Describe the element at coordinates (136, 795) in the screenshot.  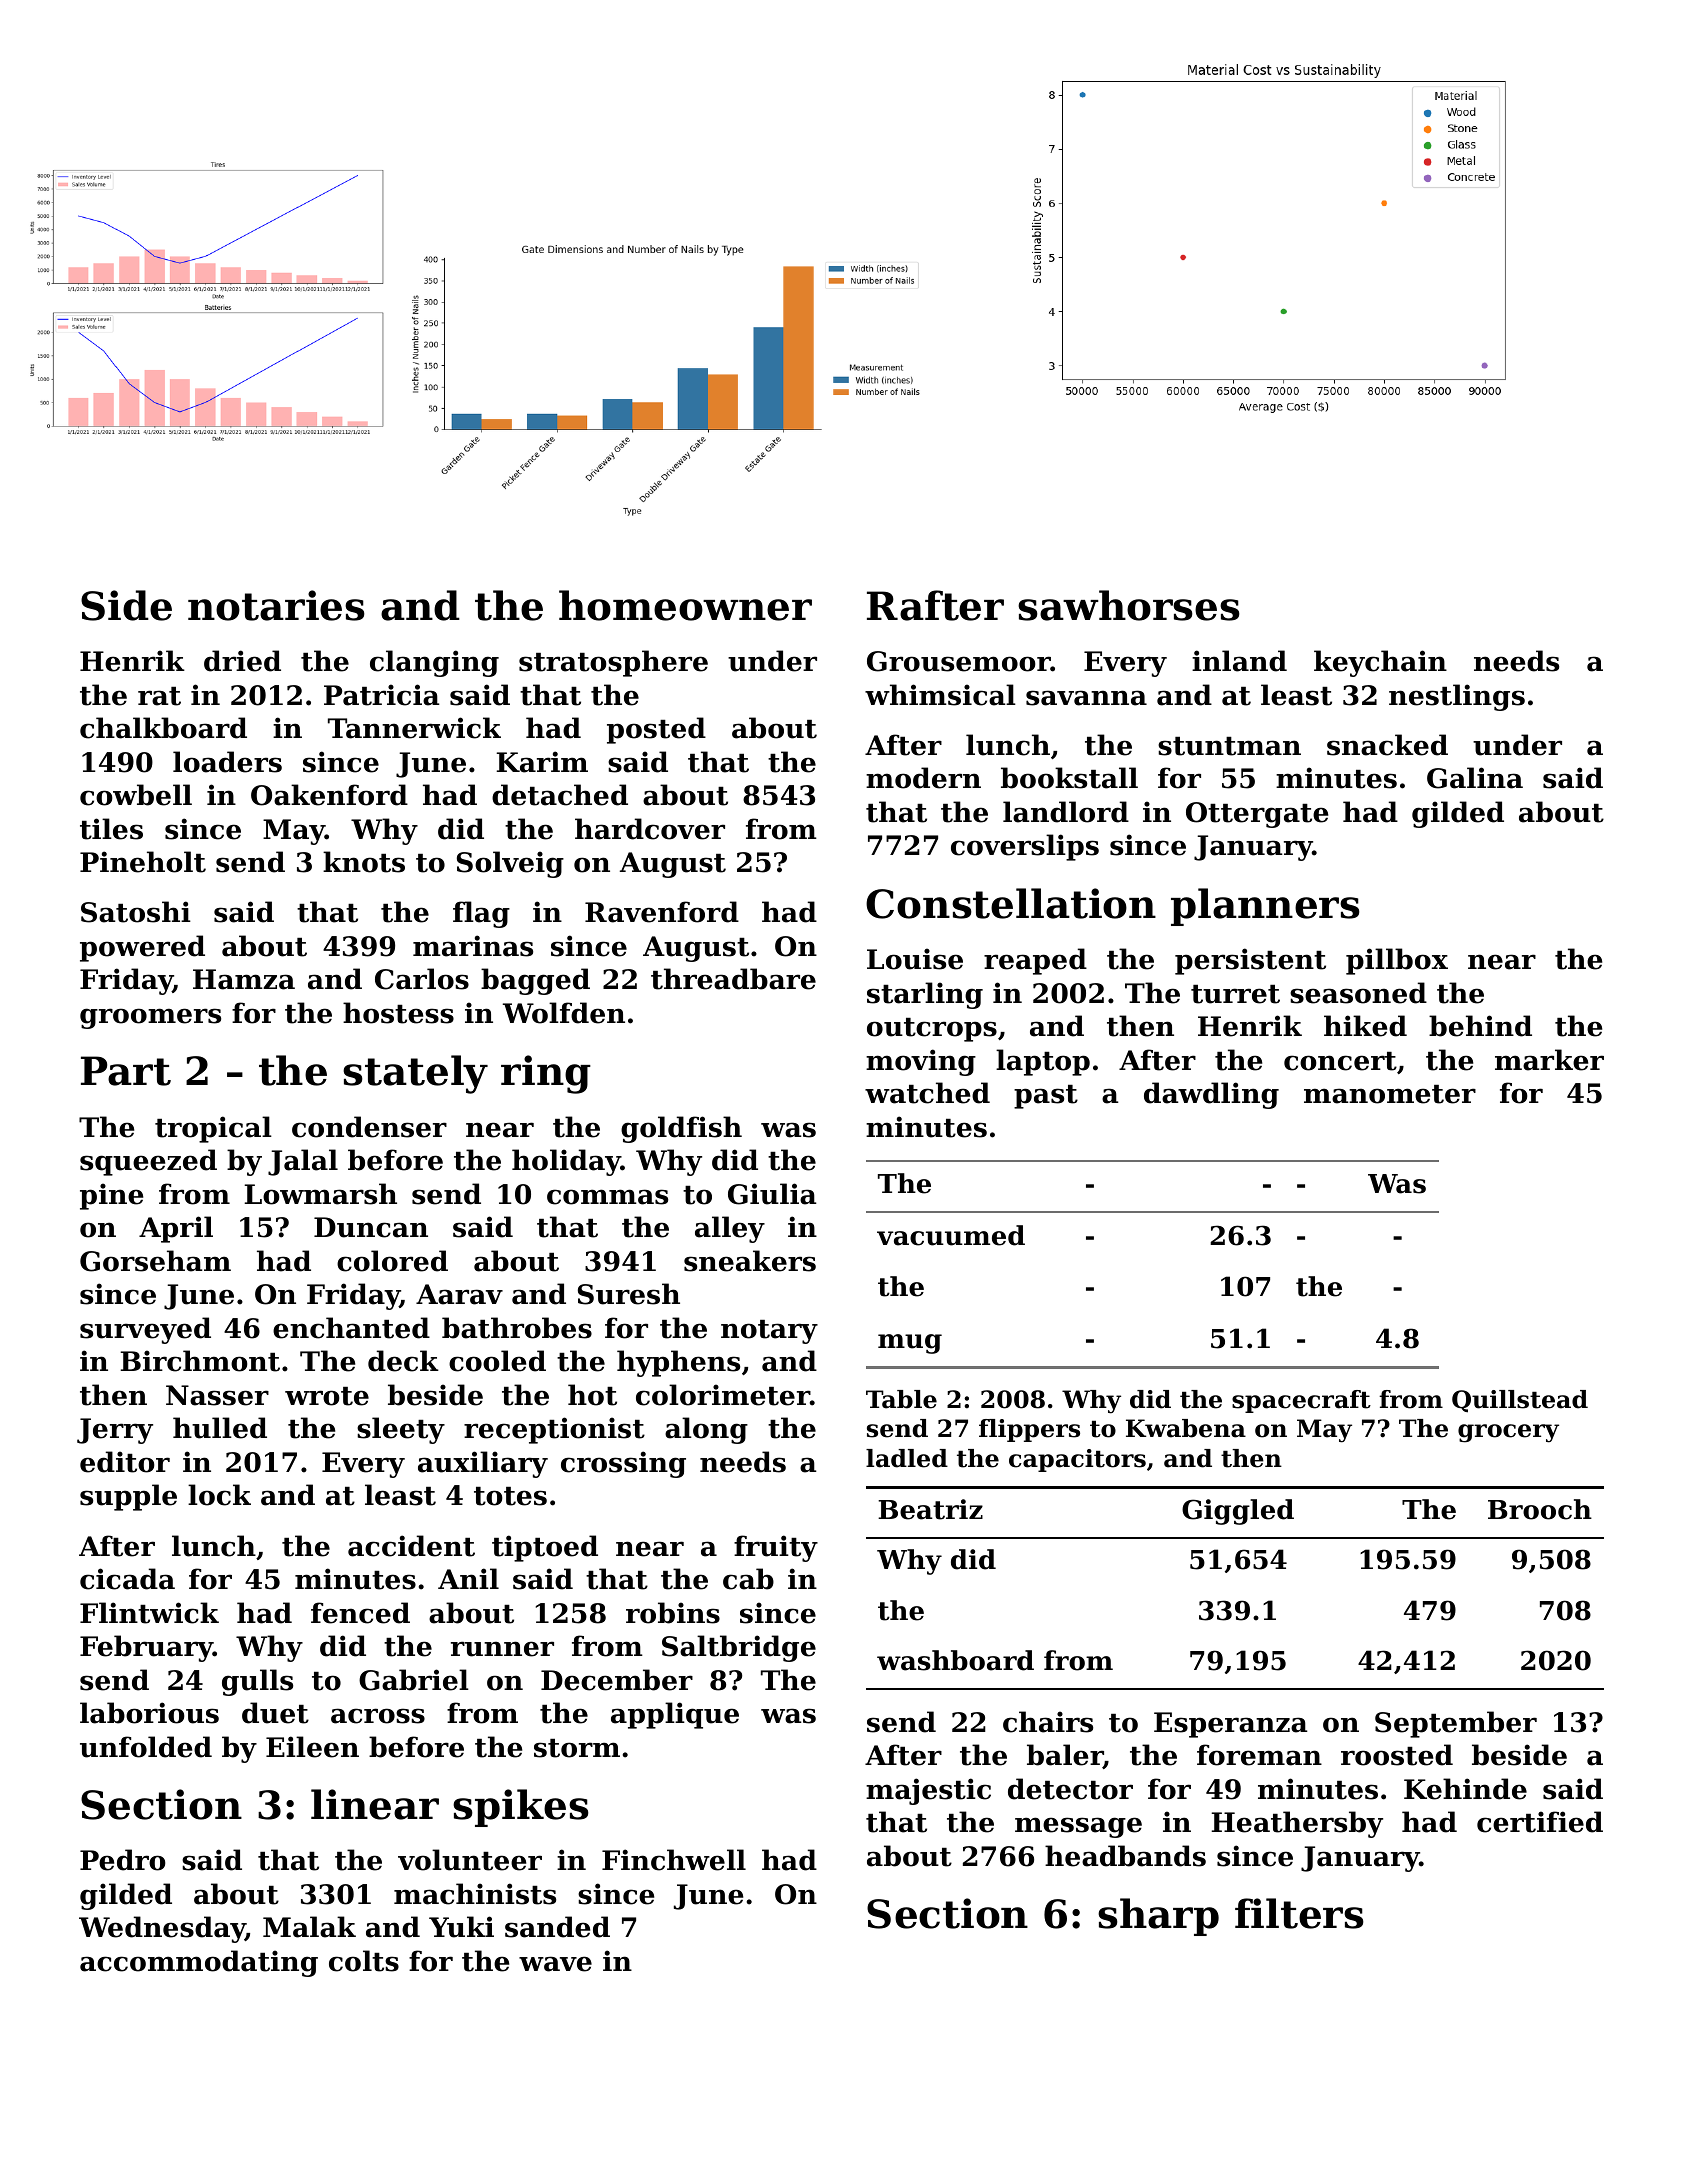
I see `cowbell` at that location.
